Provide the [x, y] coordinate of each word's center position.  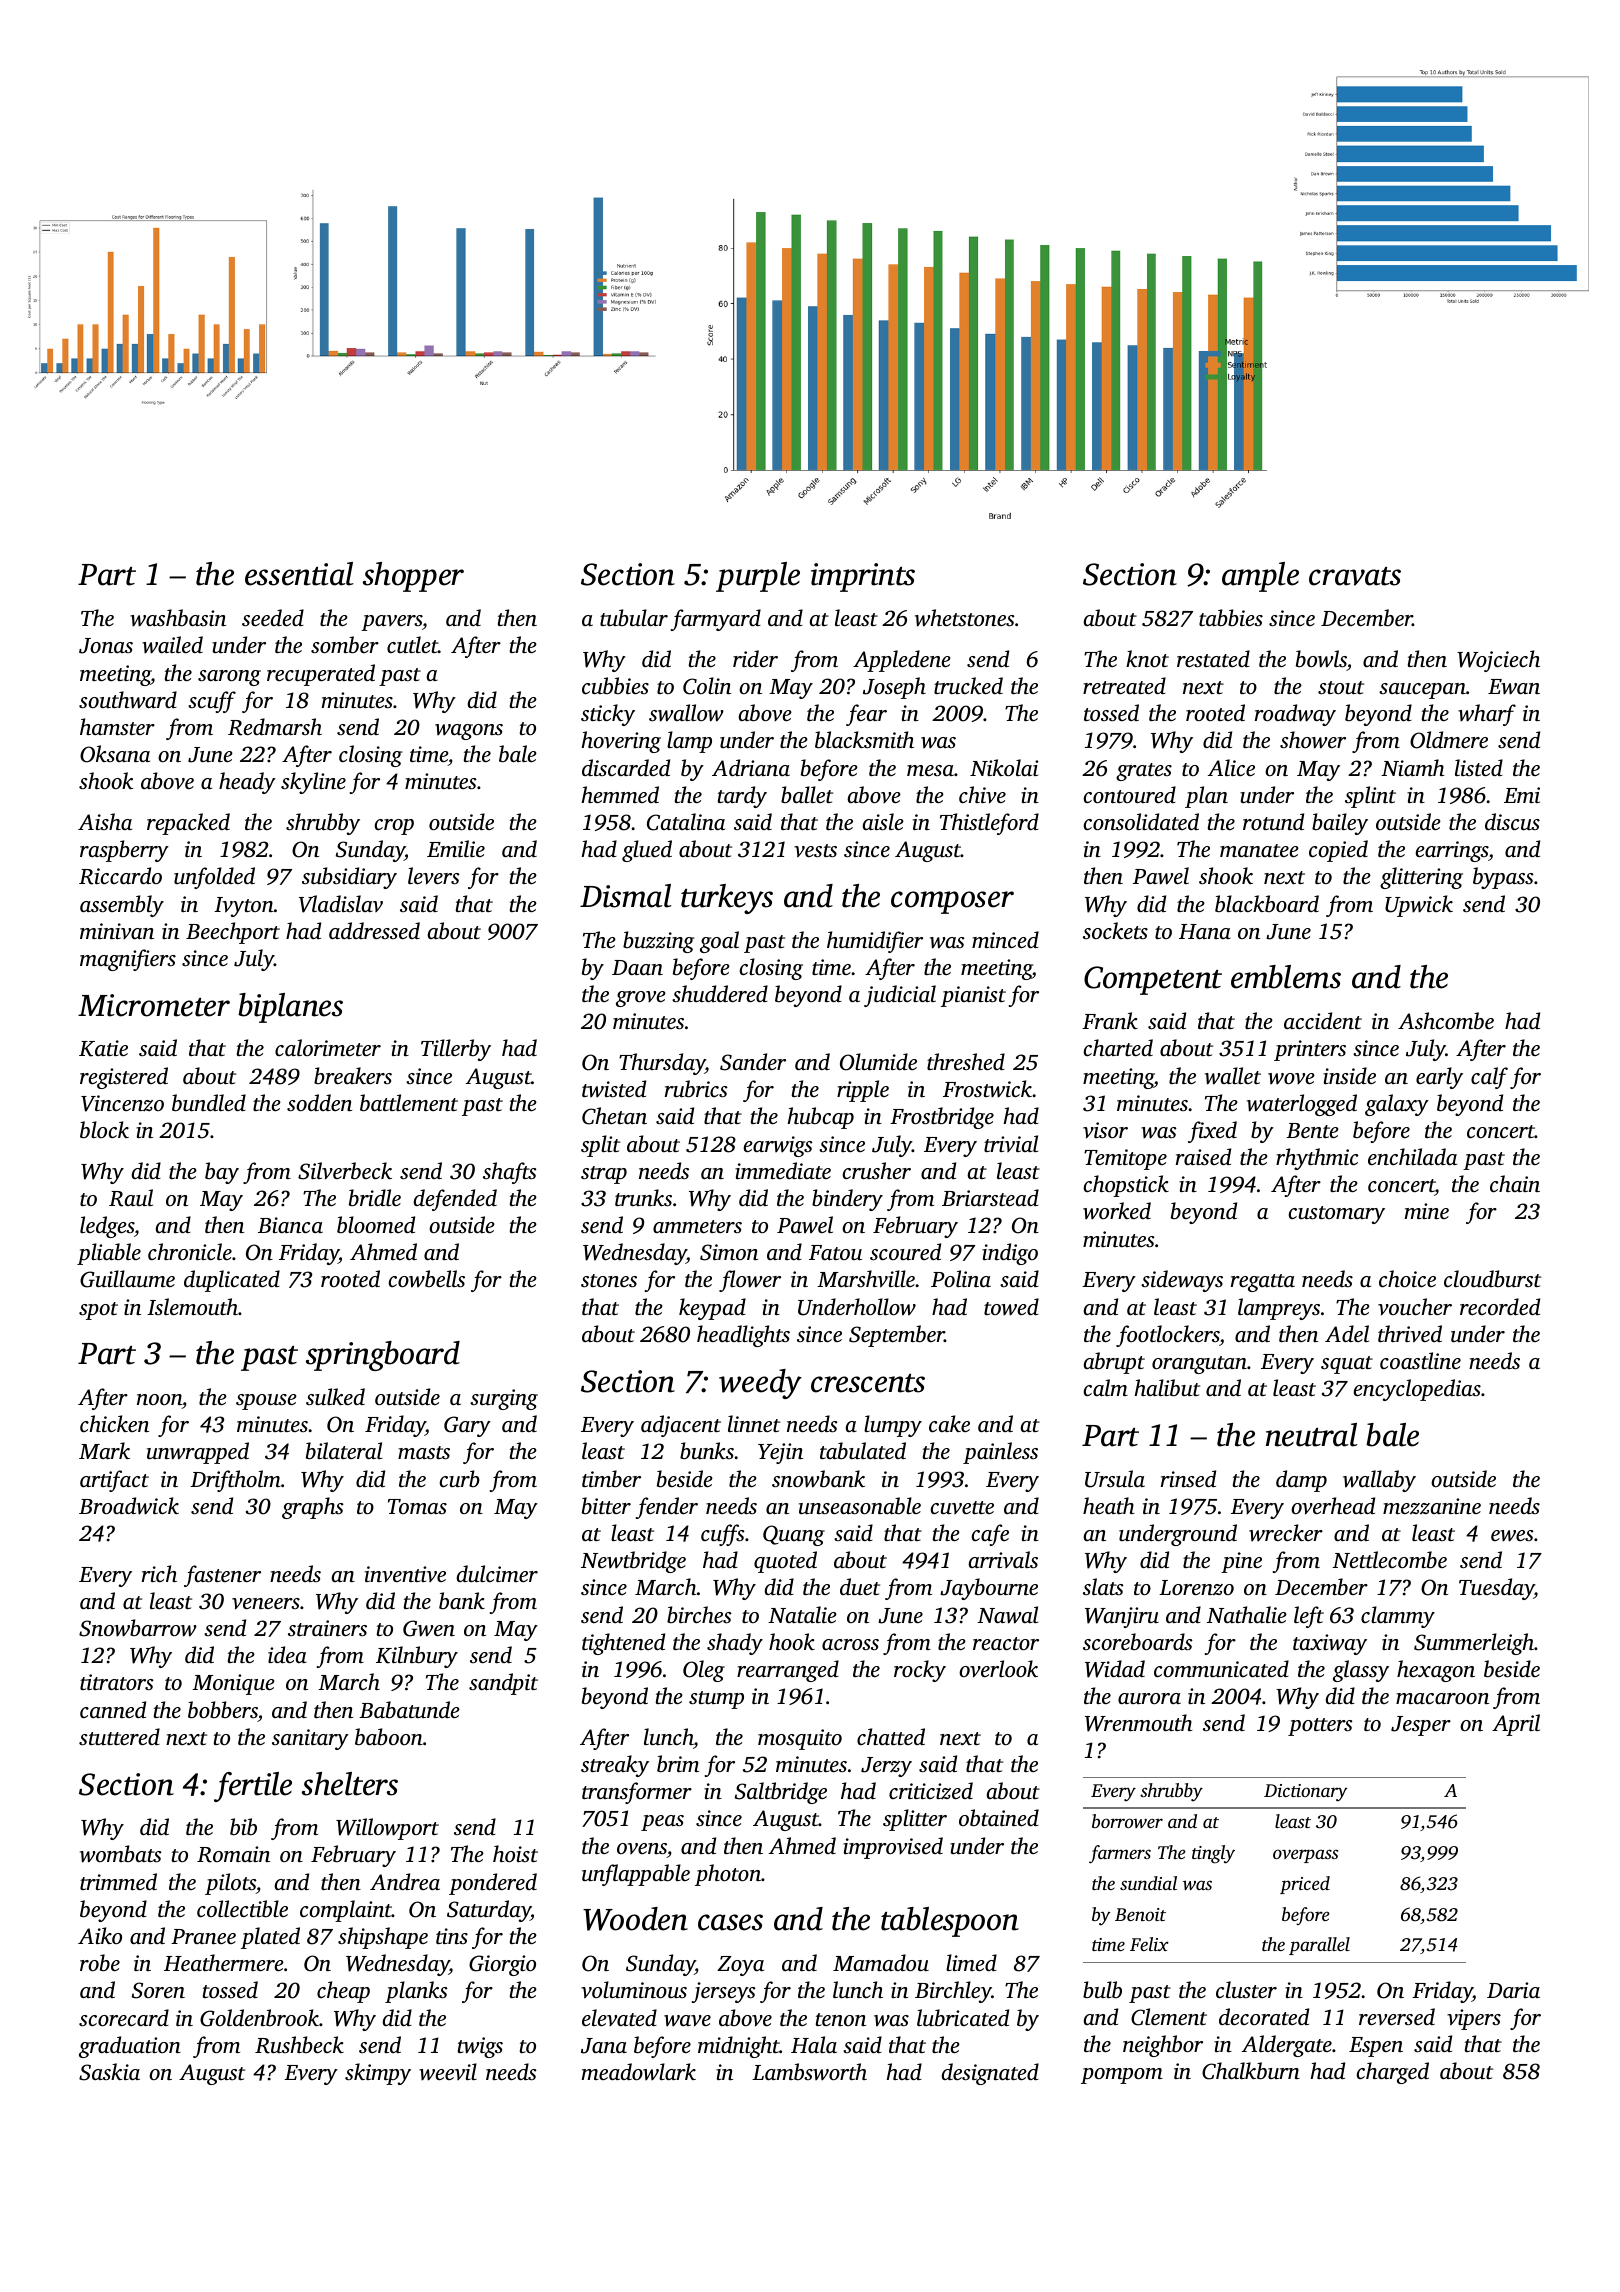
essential [299, 574]
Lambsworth [809, 2072]
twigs [480, 2047]
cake [949, 1423]
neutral [1312, 1435]
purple [758, 577]
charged [1393, 2073]
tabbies [1231, 617]
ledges [107, 1227]
